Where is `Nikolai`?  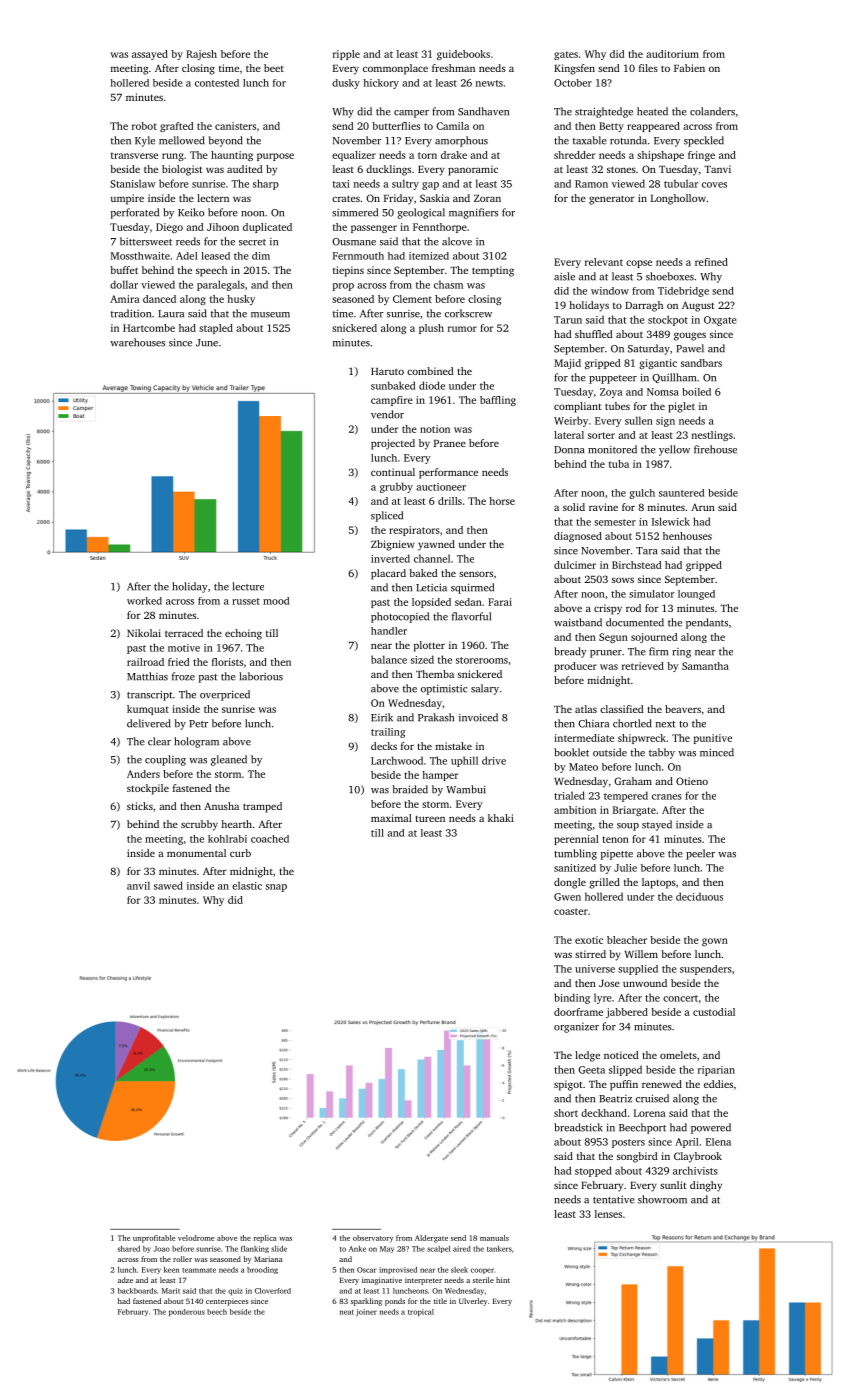
Nikolai is located at coordinates (144, 633).
